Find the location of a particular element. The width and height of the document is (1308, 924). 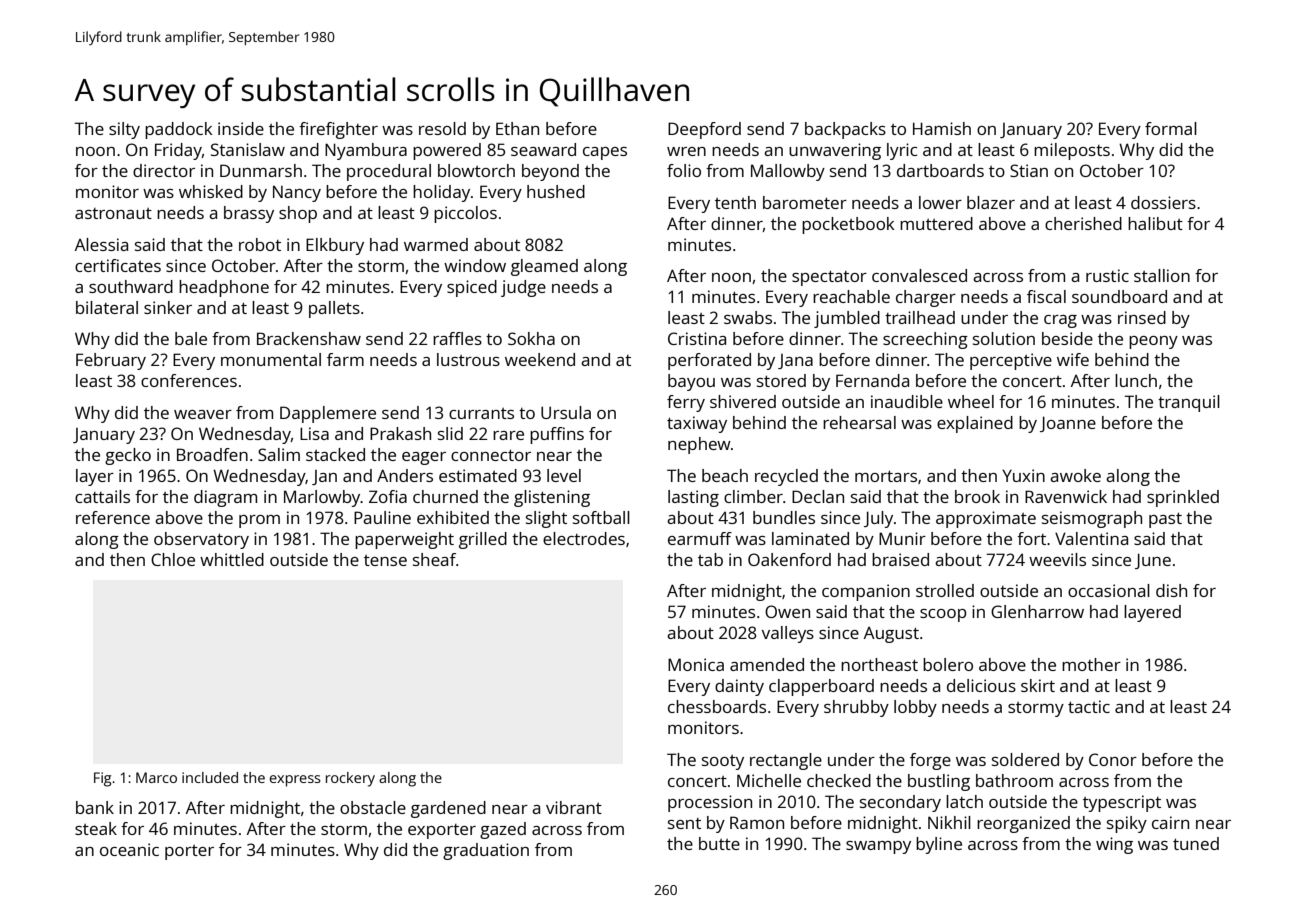

gecko is located at coordinates (128, 456).
